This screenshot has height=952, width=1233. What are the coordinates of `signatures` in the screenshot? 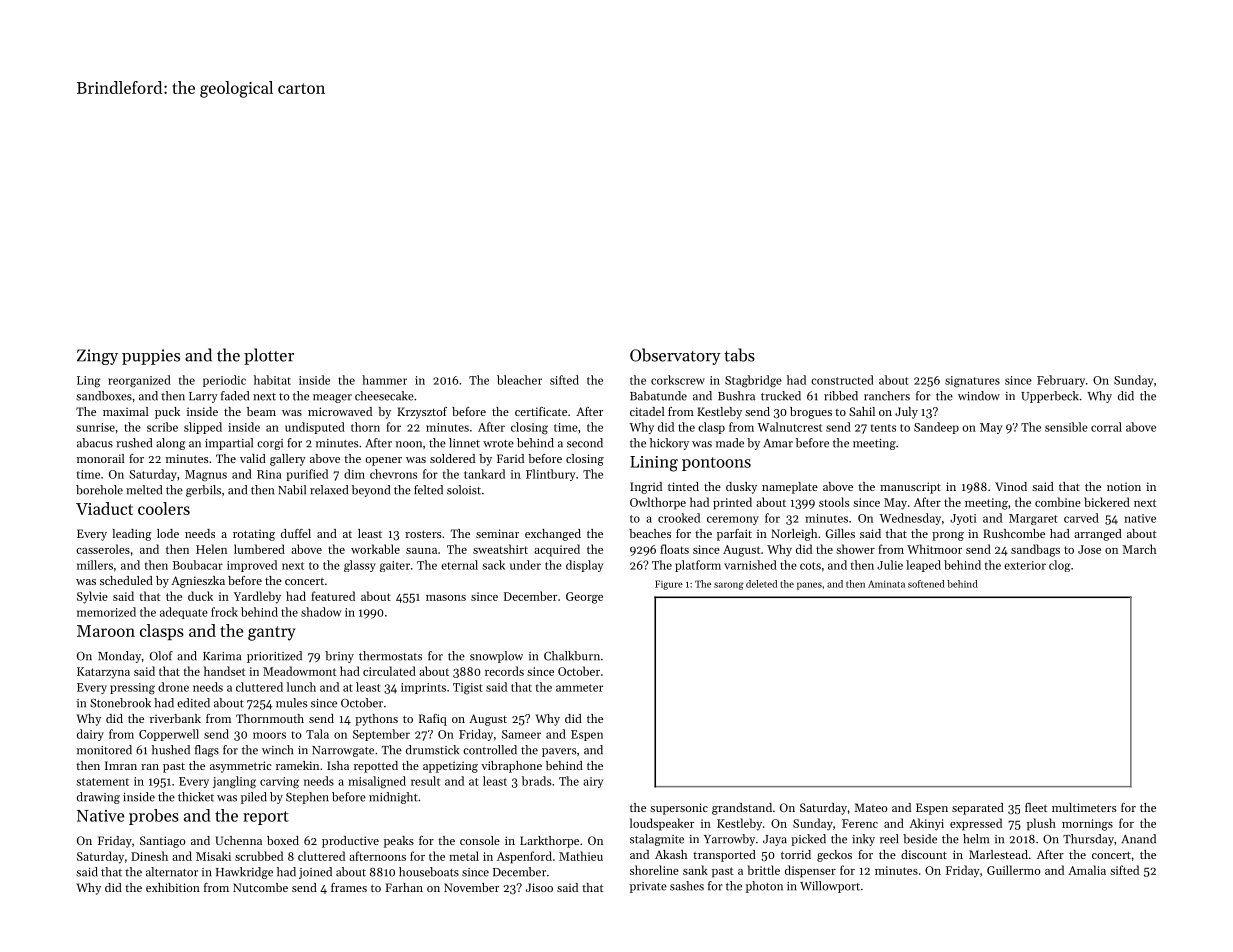 It's located at (972, 382).
